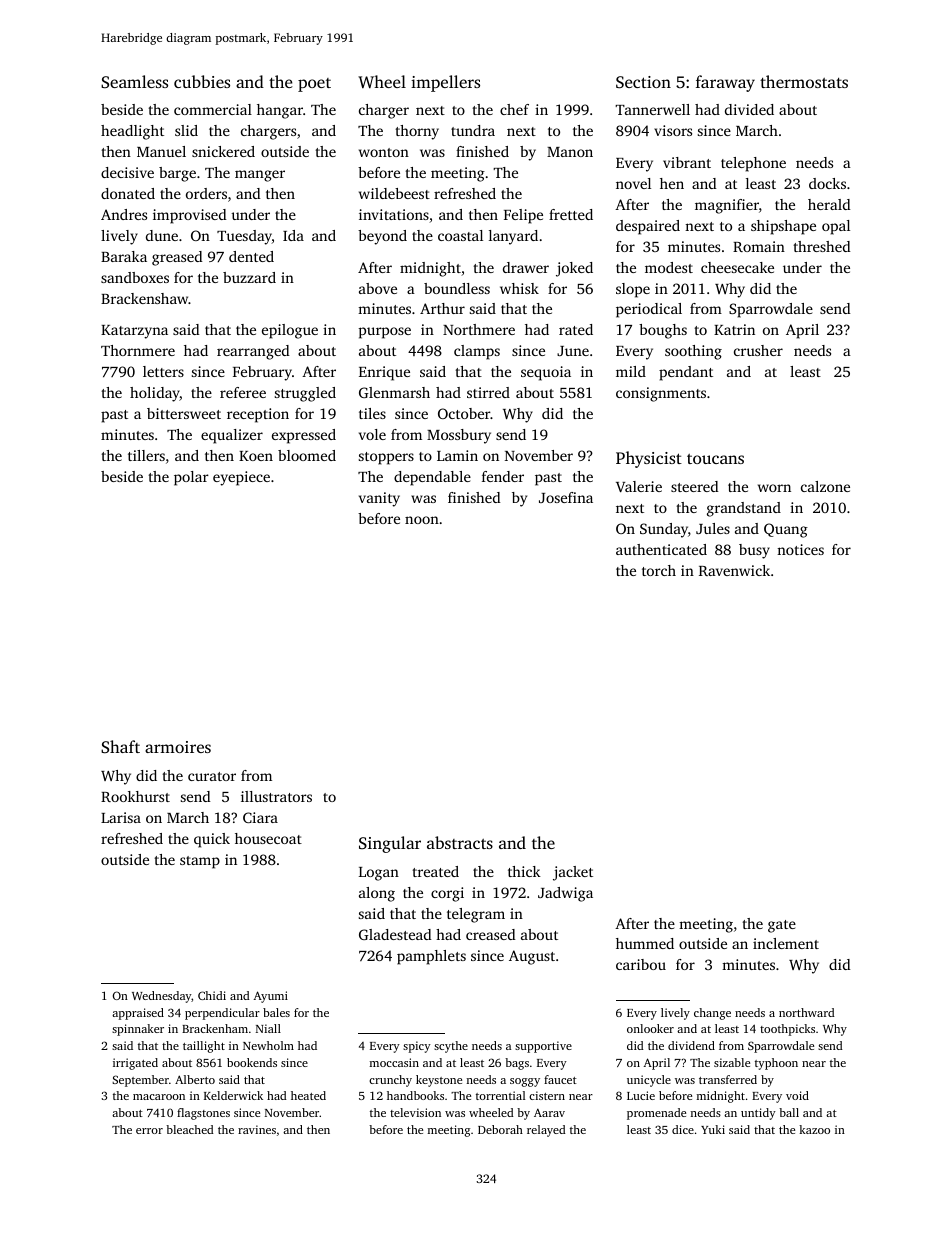  What do you see at coordinates (128, 193) in the screenshot?
I see `donated` at bounding box center [128, 193].
